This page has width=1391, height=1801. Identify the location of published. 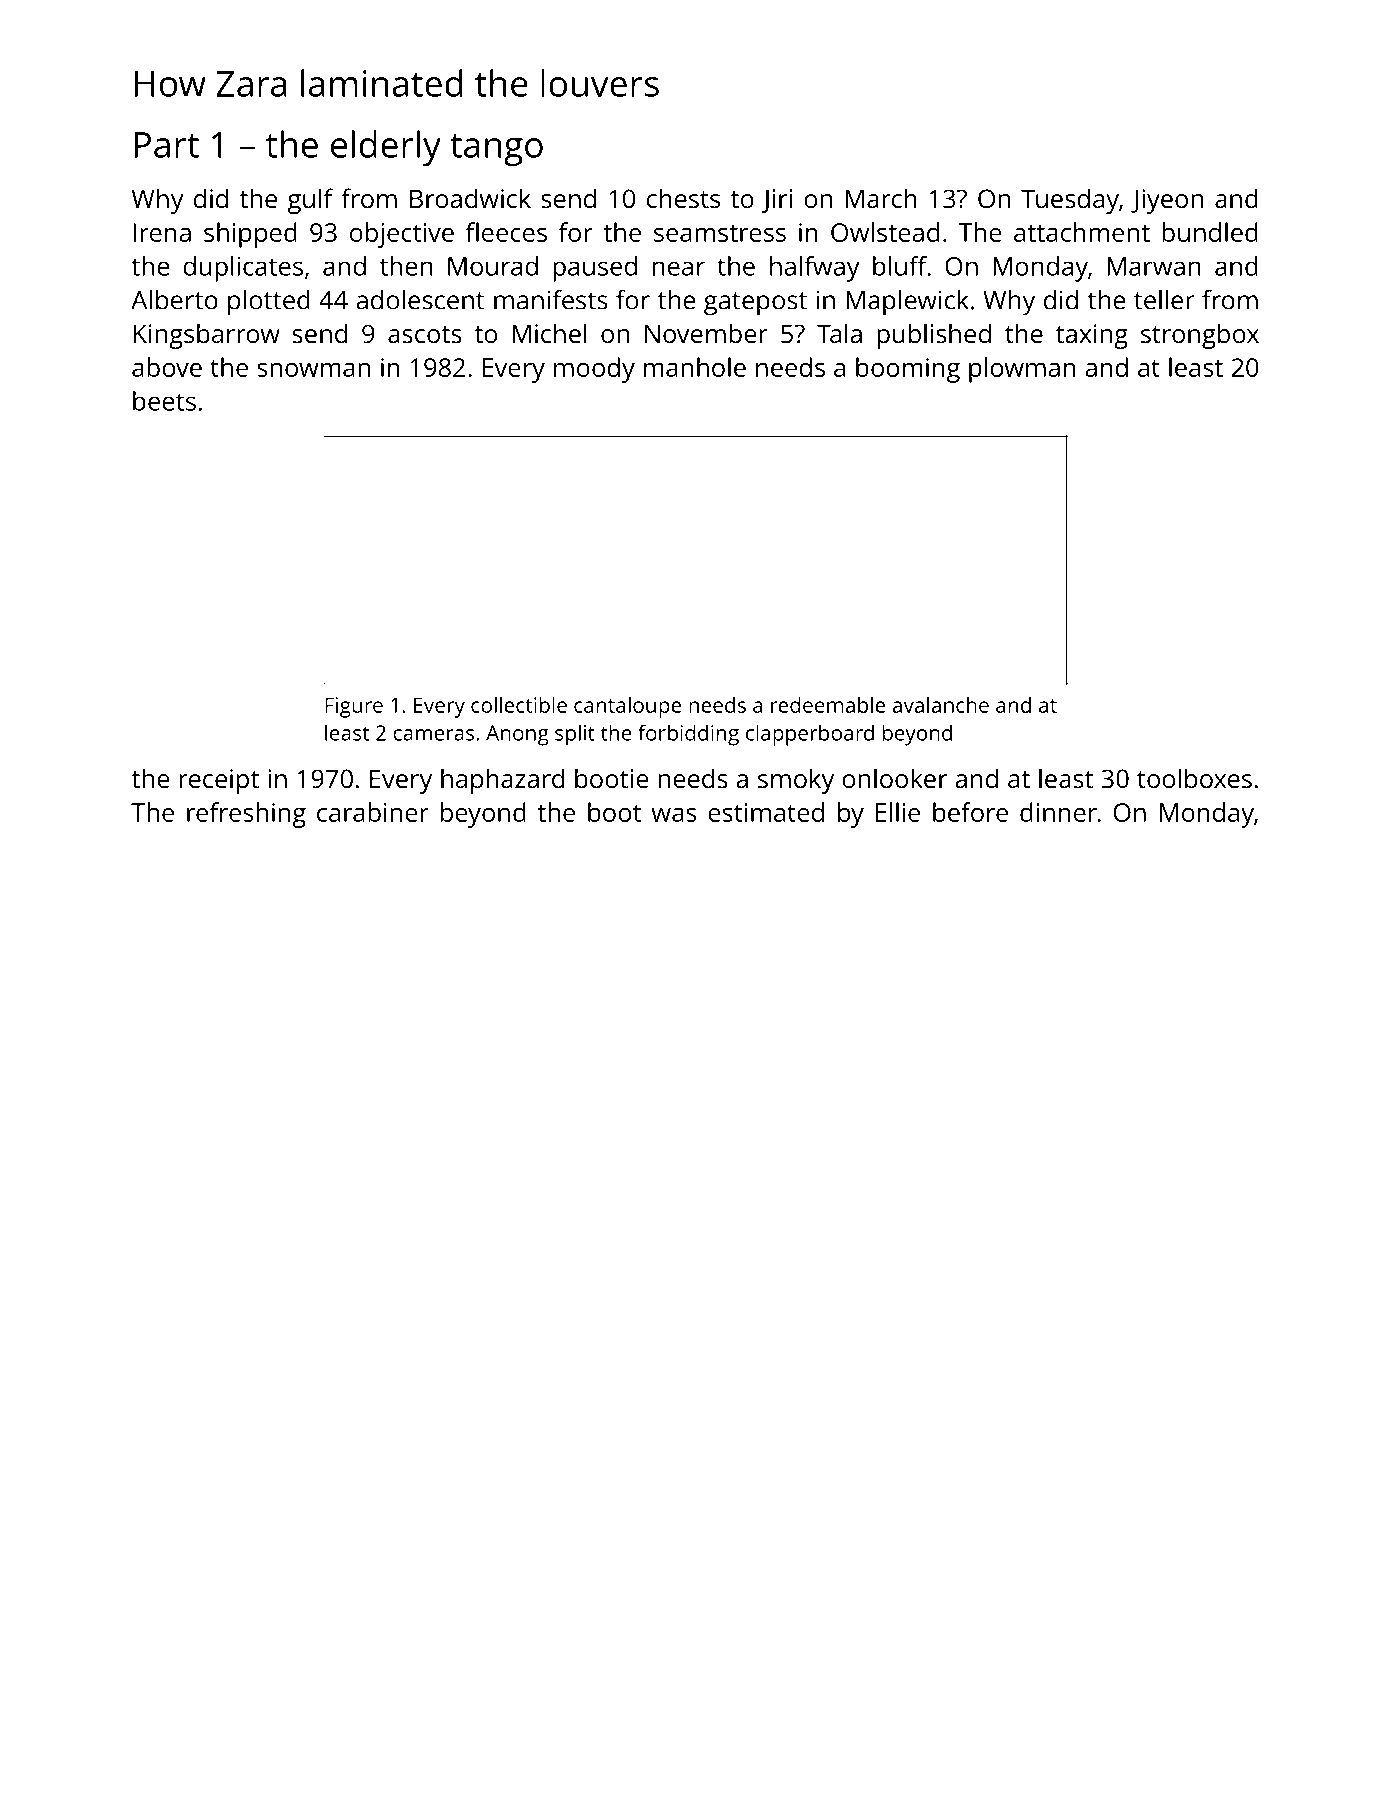
(934, 336).
